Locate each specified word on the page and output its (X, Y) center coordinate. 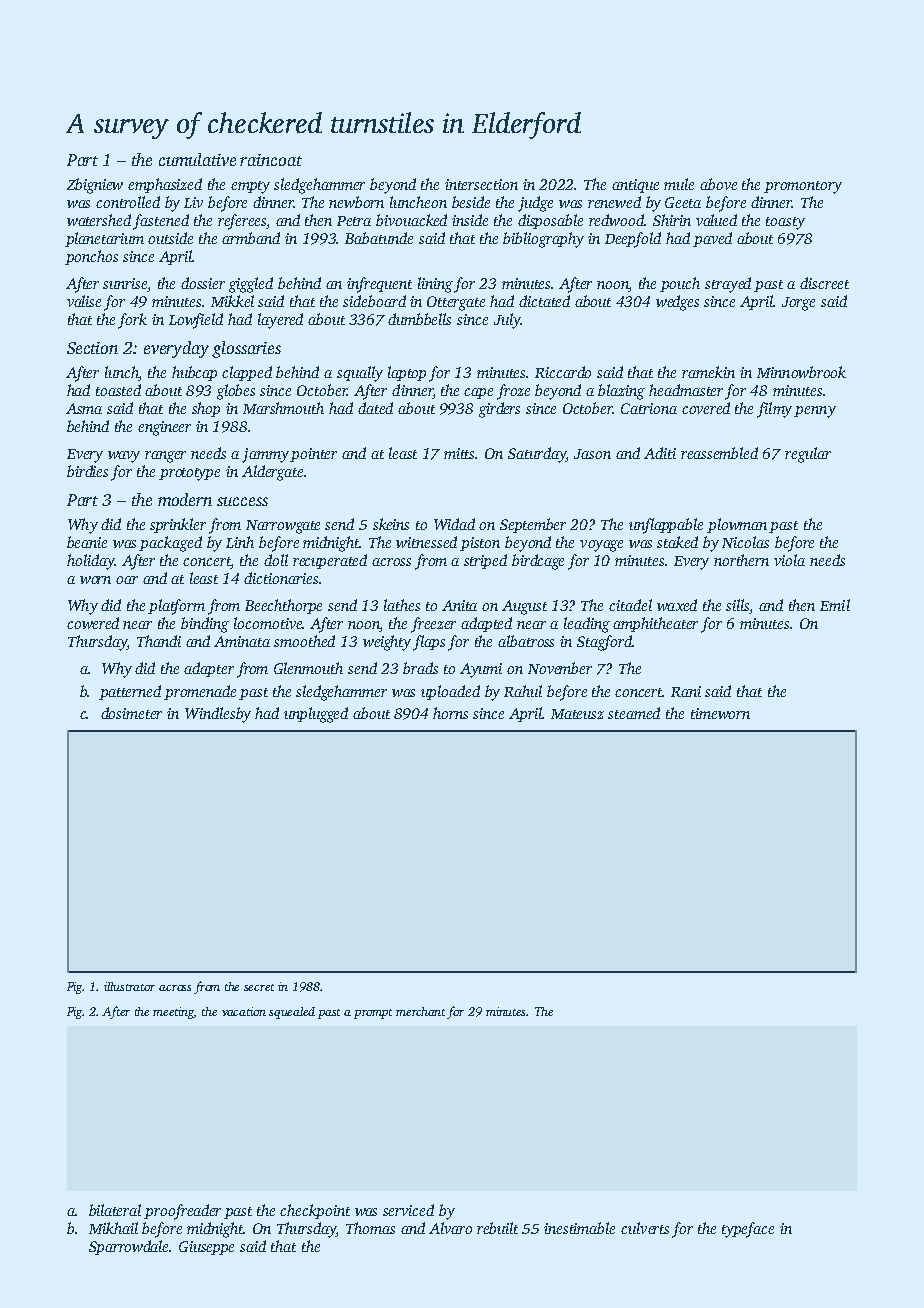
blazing (621, 392)
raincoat (271, 160)
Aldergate (272, 473)
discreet (824, 283)
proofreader (182, 1212)
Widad (454, 524)
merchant (420, 1011)
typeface (748, 1230)
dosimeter (131, 713)
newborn (356, 202)
